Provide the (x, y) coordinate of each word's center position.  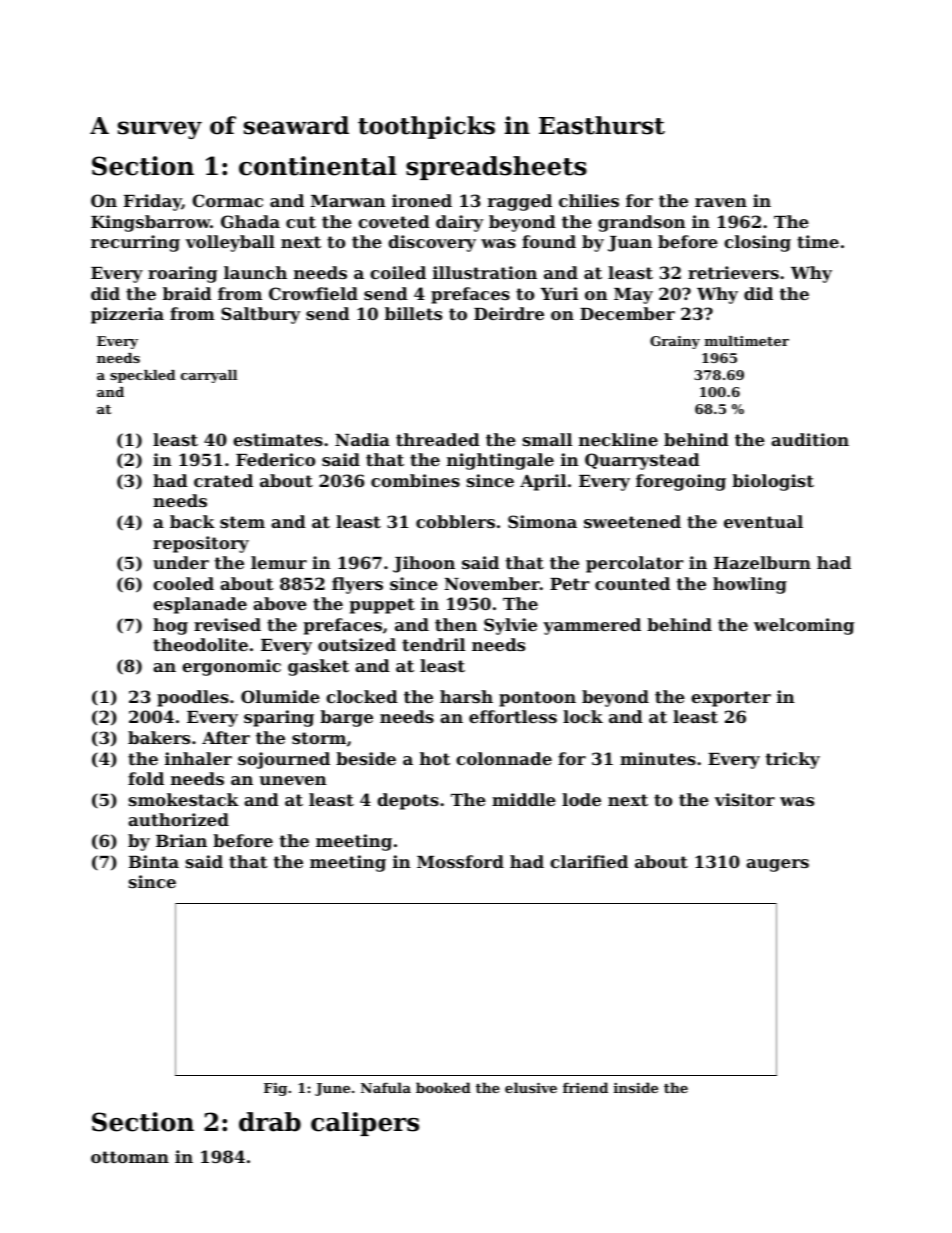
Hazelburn (762, 562)
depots (408, 801)
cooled (183, 583)
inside (636, 1087)
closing (757, 243)
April (543, 482)
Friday (153, 202)
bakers (159, 737)
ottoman (130, 1157)
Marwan (348, 201)
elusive (531, 1087)
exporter (731, 699)
